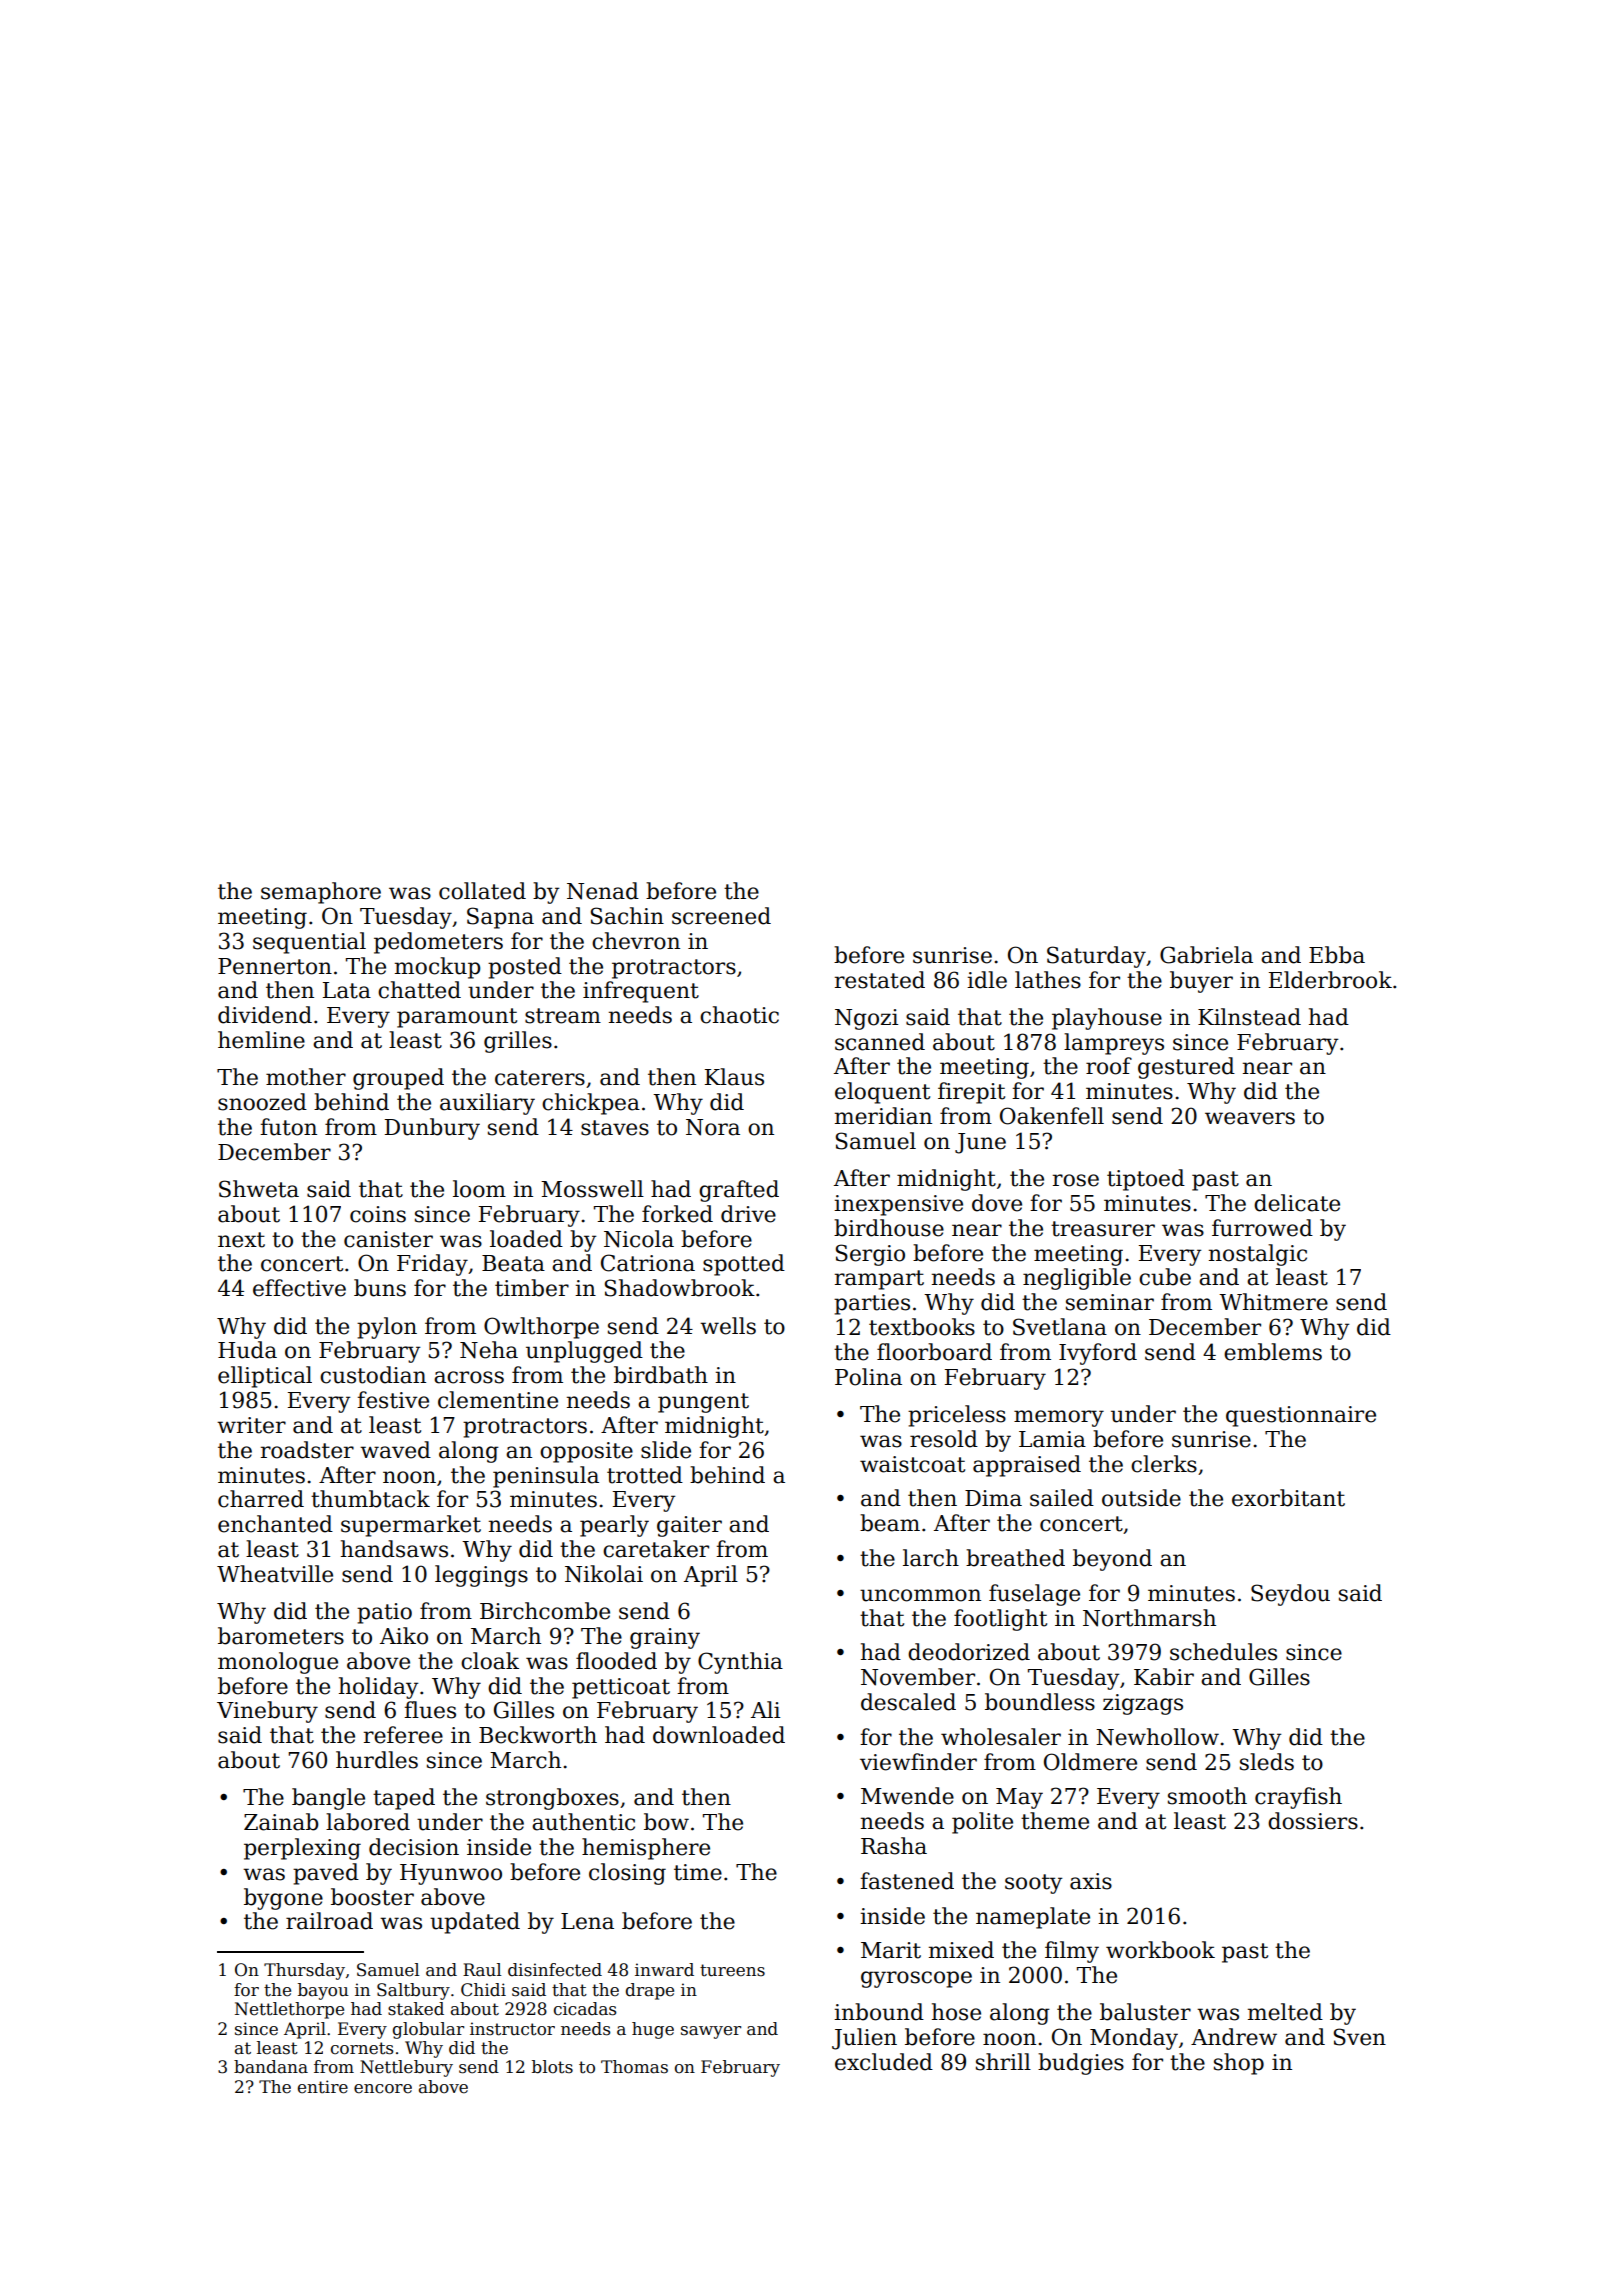 Image resolution: width=1620 pixels, height=2292 pixels. What do you see at coordinates (689, 1526) in the document?
I see `gaiter` at bounding box center [689, 1526].
